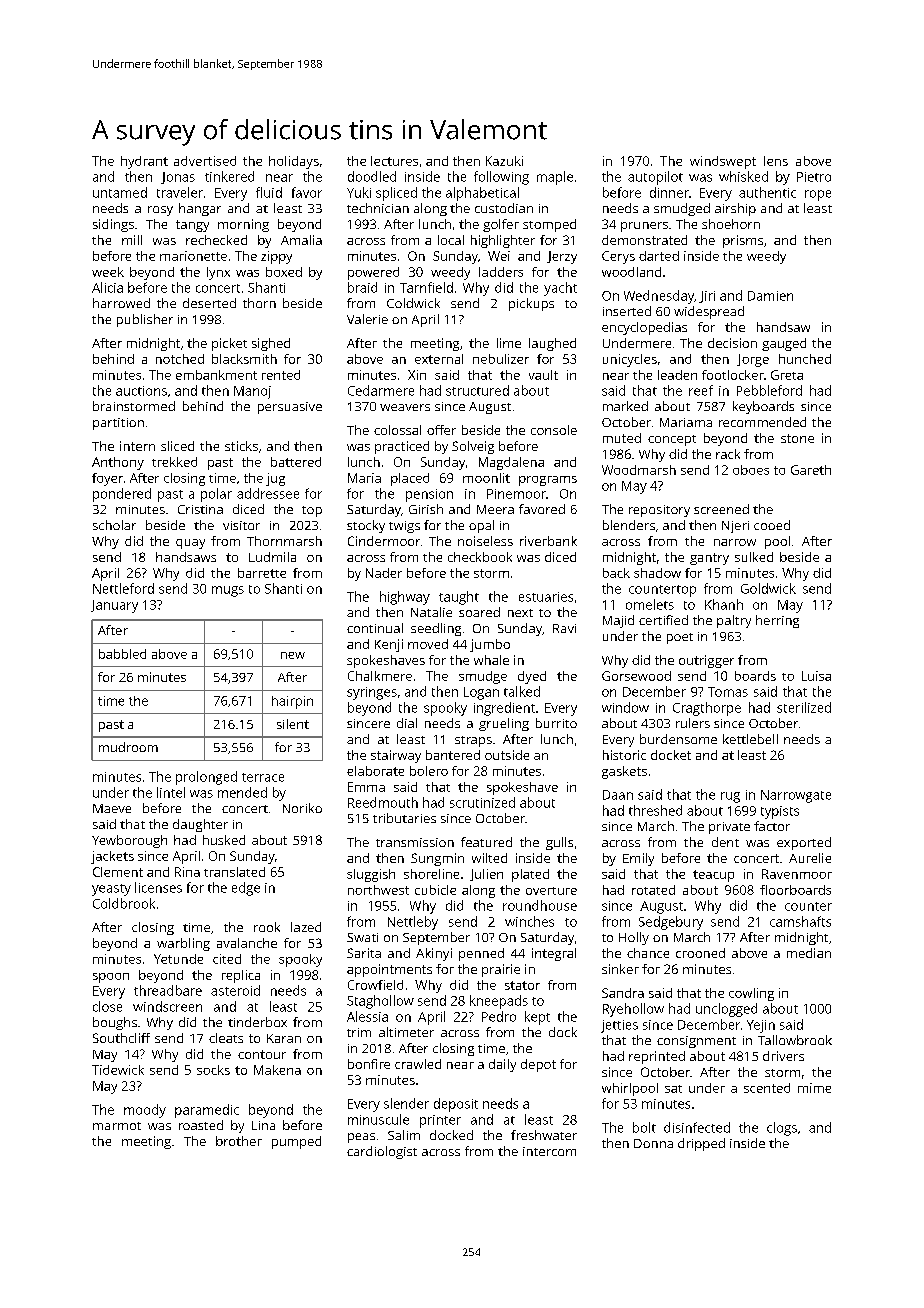 The image size is (924, 1308). I want to click on technician, so click(378, 208).
